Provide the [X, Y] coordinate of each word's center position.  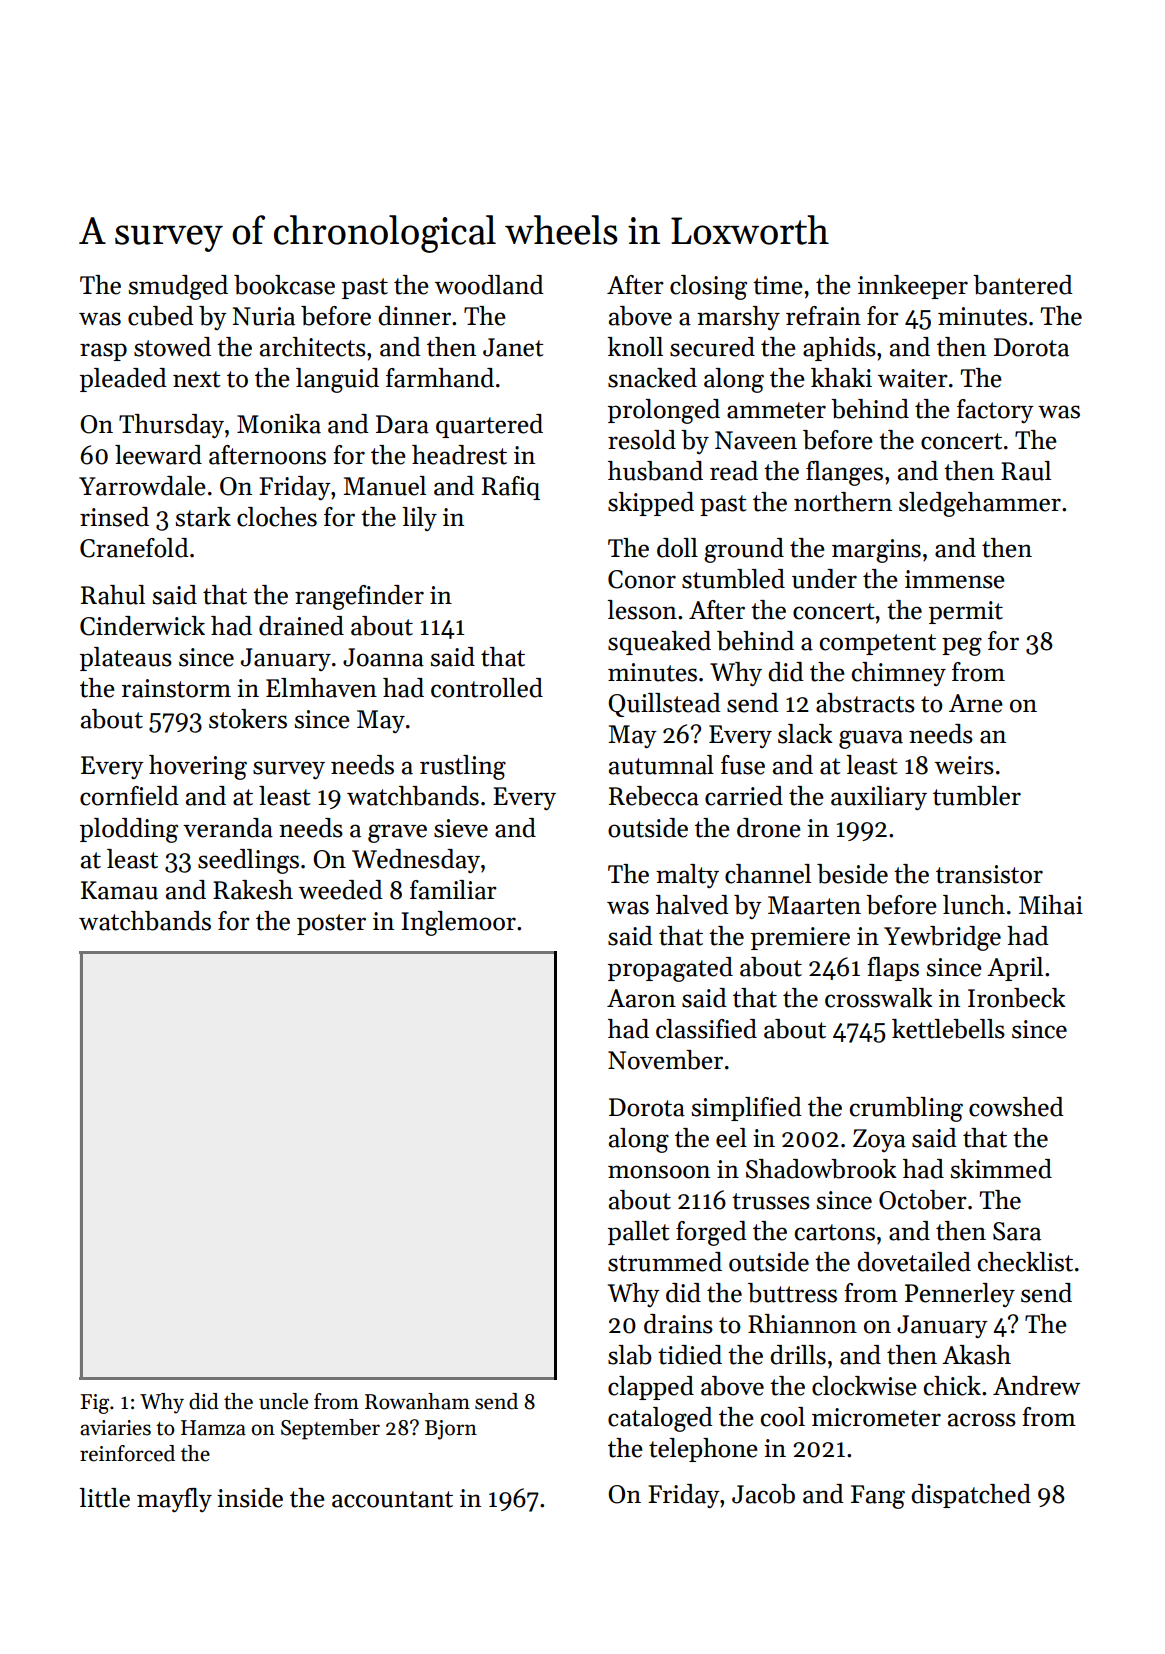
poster [331, 924]
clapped [651, 1388]
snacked [652, 378]
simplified [747, 1109]
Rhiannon [802, 1324]
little [104, 1498]
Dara [402, 424]
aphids [839, 349]
